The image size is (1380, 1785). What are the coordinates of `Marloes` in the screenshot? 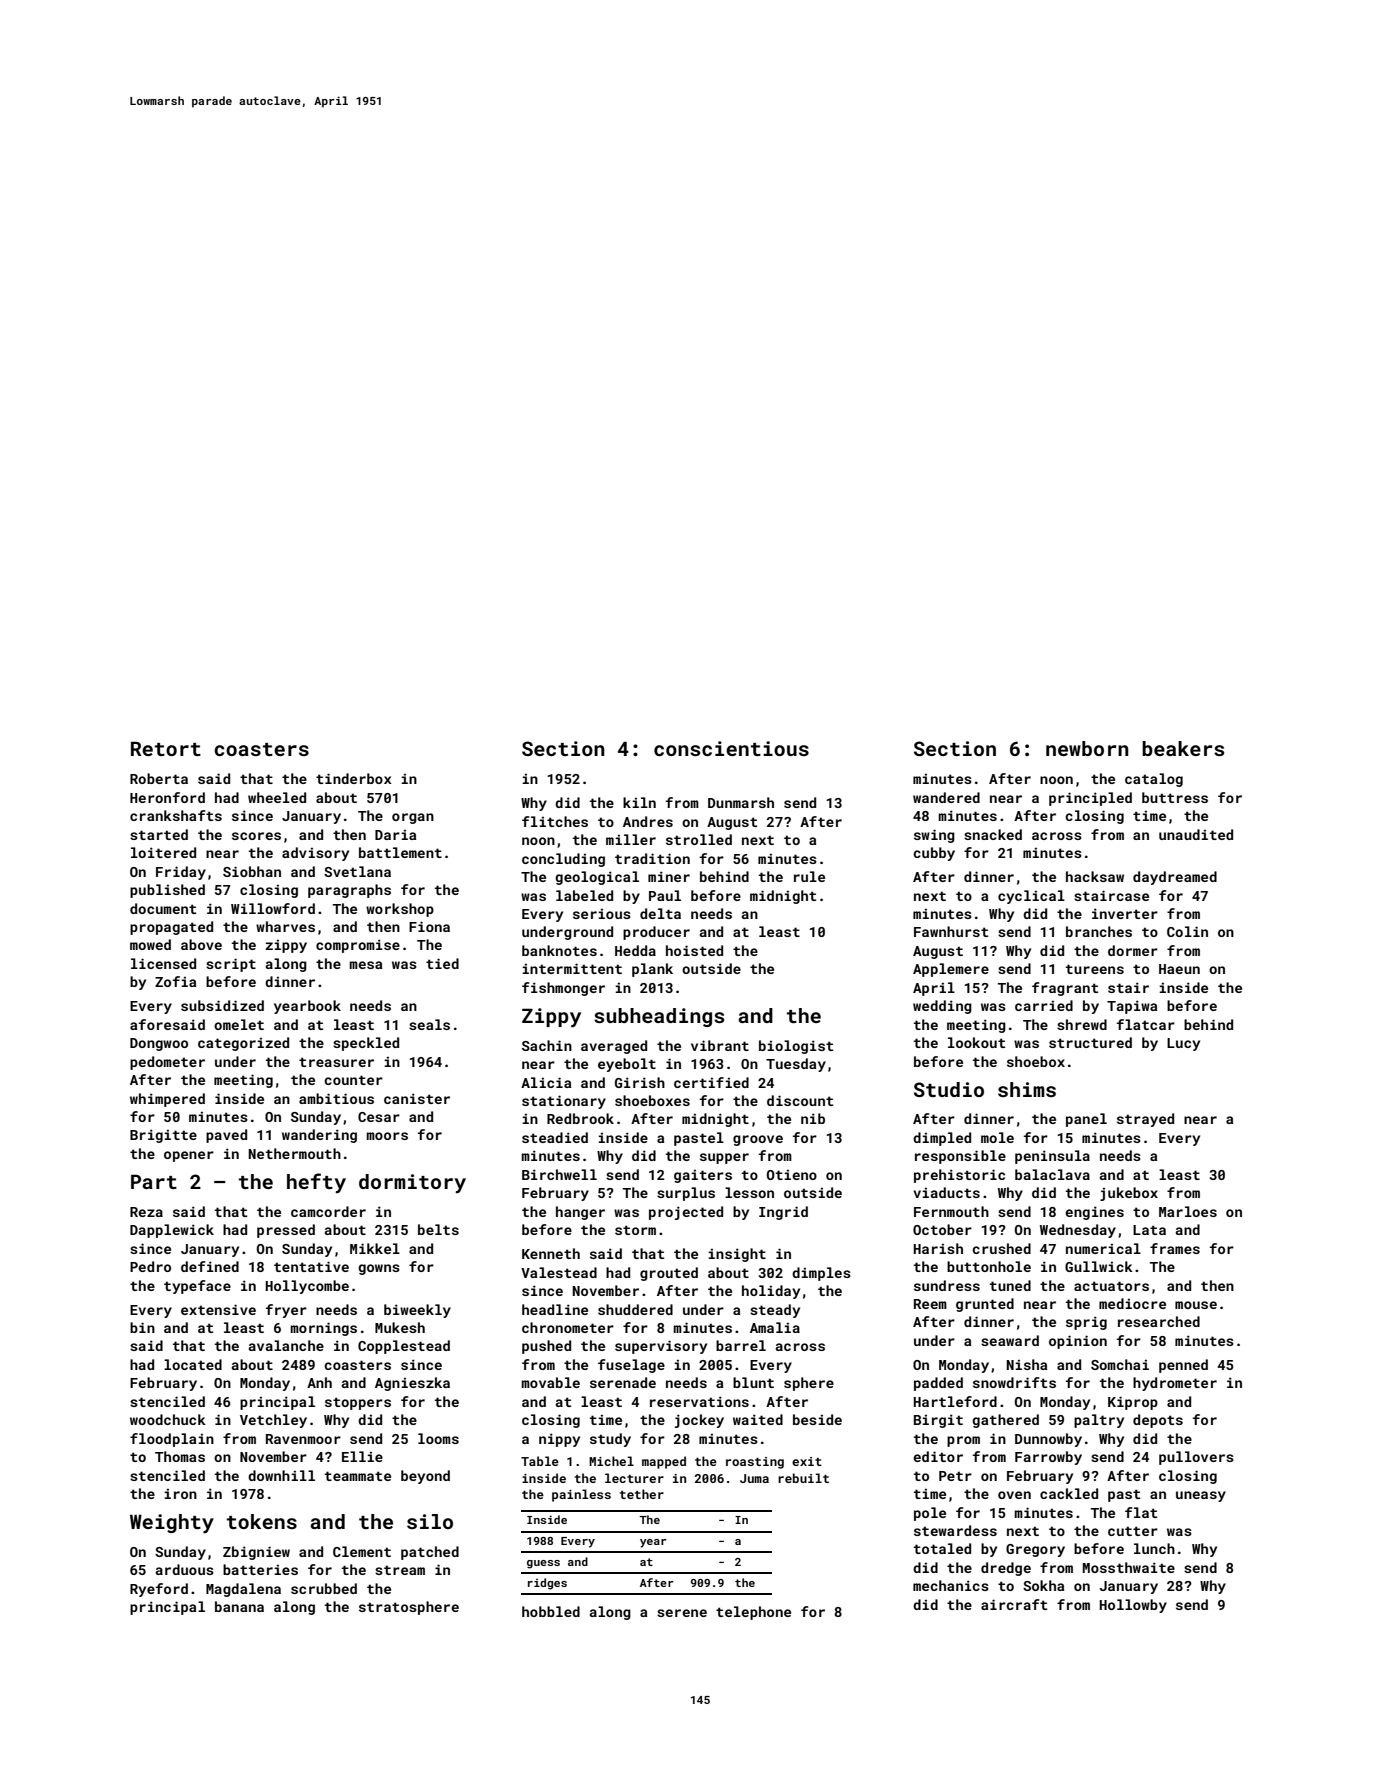 It's located at (1188, 1211).
